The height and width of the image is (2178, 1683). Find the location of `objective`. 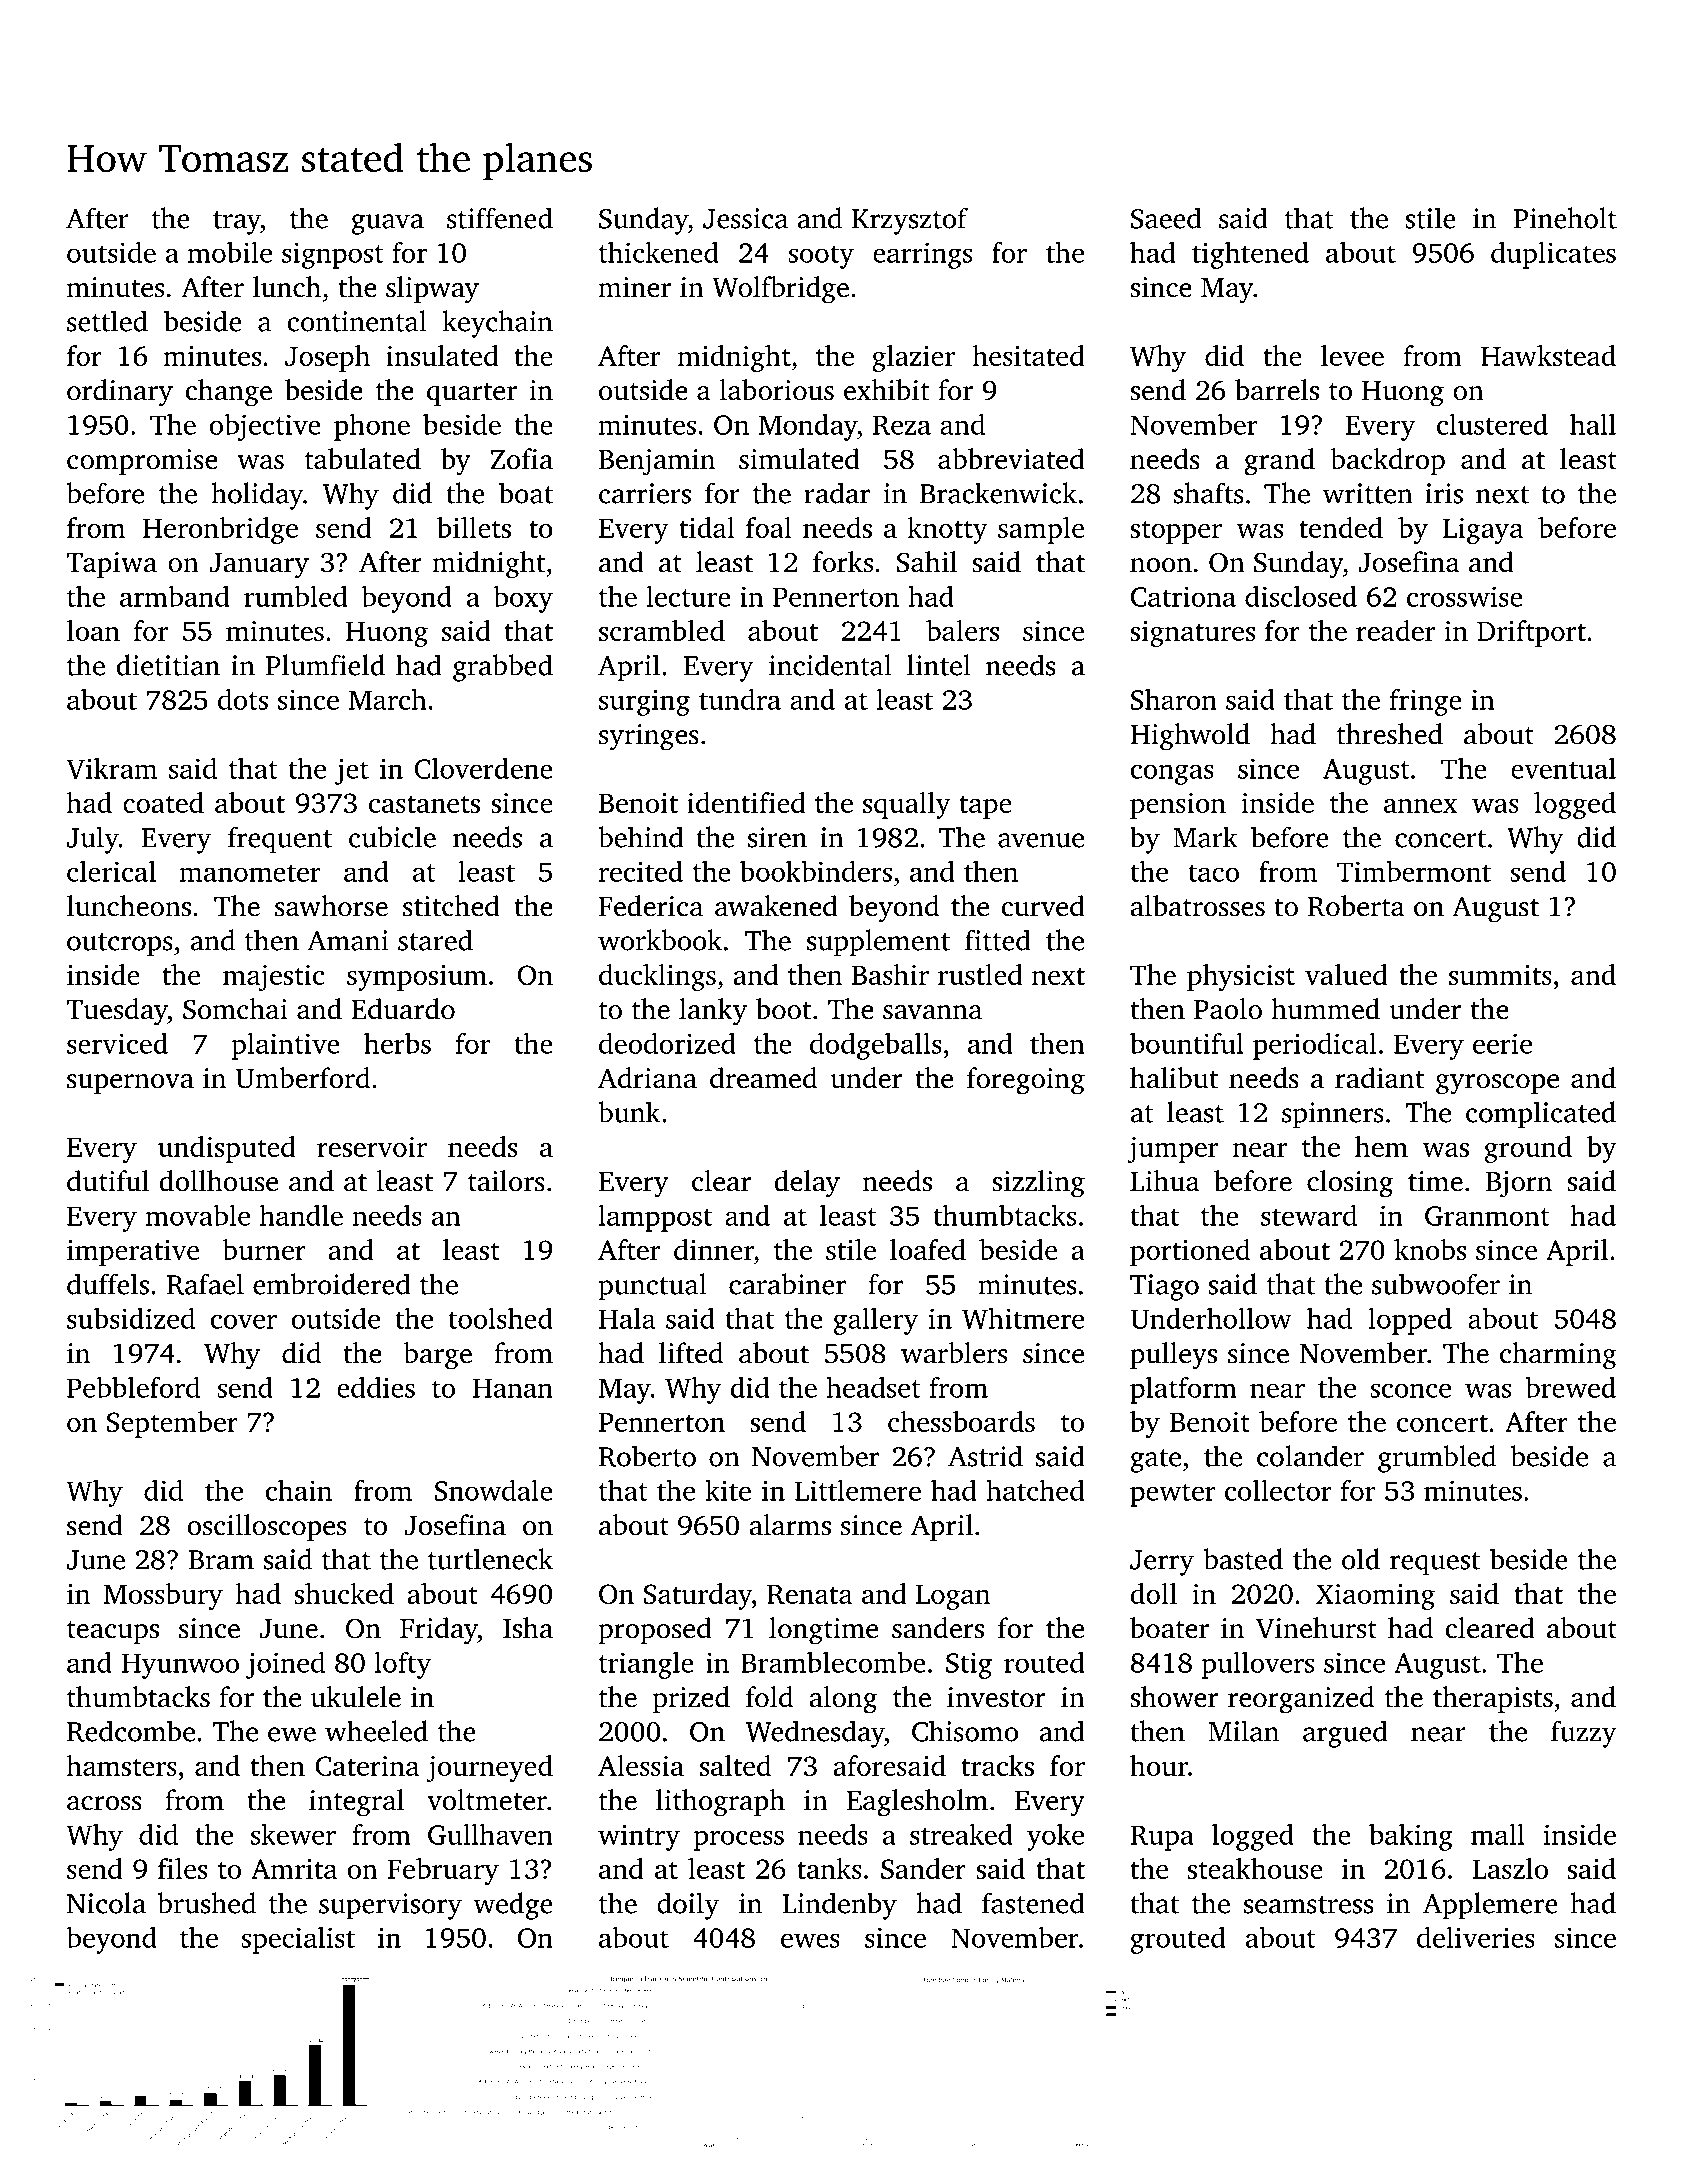

objective is located at coordinates (265, 427).
